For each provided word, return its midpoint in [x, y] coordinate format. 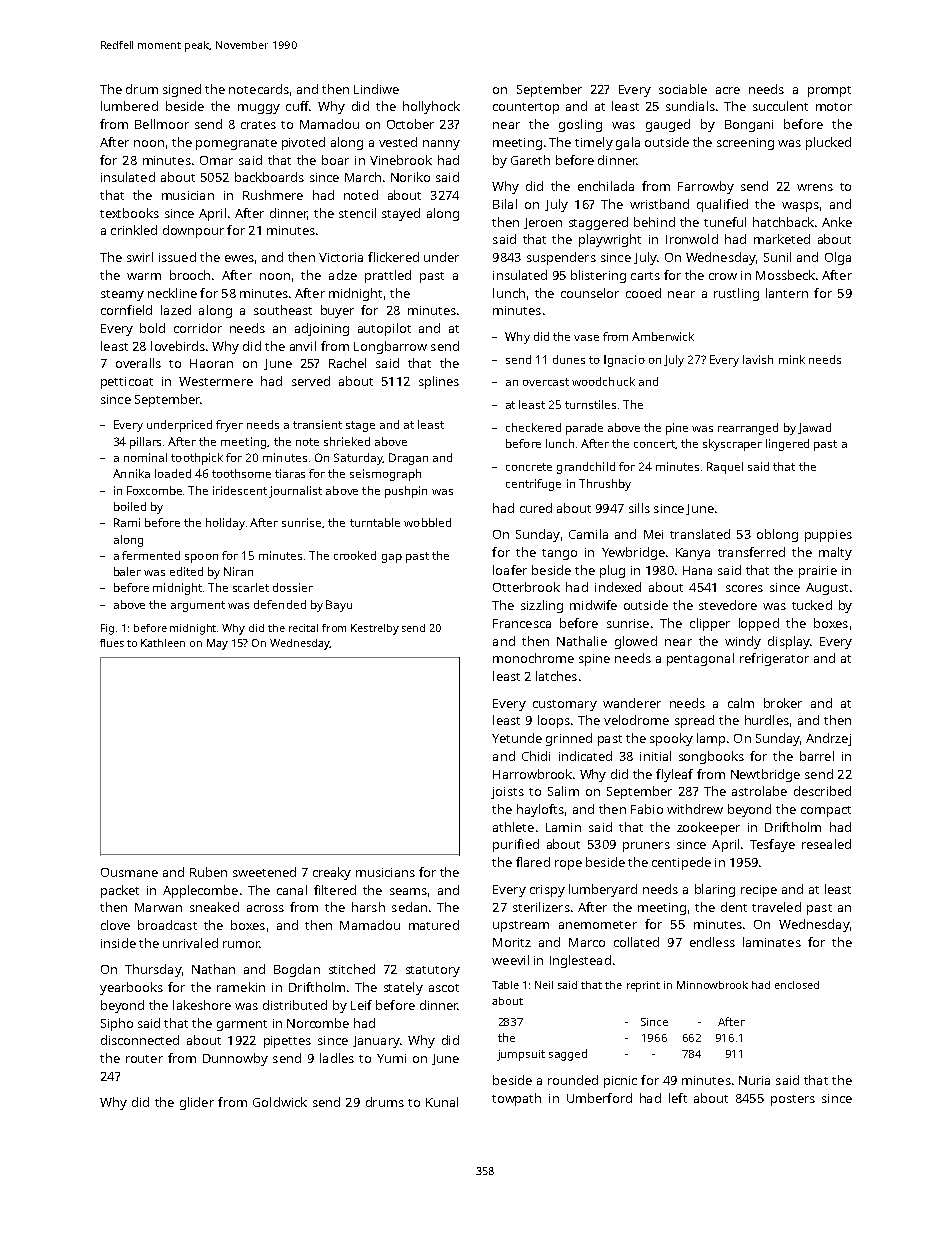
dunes [569, 359]
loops [554, 721]
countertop [526, 108]
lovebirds [178, 346]
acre [728, 90]
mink [792, 359]
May [217, 644]
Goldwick [280, 1102]
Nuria [754, 1080]
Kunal [442, 1102]
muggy [259, 109]
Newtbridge [765, 775]
